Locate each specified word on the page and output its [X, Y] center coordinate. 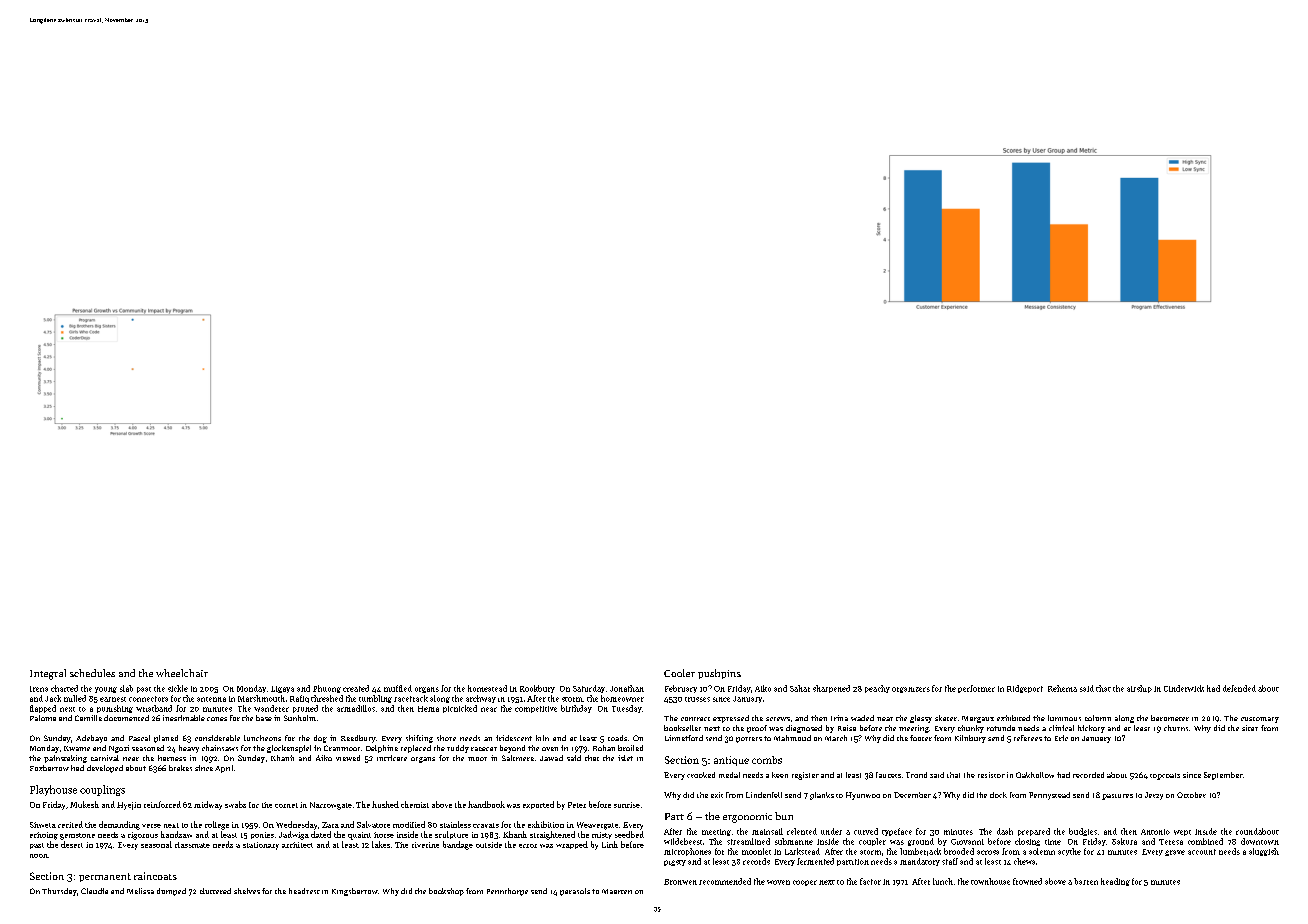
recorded [1088, 775]
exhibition [546, 824]
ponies [262, 835]
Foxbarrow [49, 768]
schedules [92, 673]
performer [976, 689]
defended [1239, 688]
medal [729, 775]
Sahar [800, 688]
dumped [171, 892]
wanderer [271, 708]
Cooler [679, 673]
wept [1182, 833]
